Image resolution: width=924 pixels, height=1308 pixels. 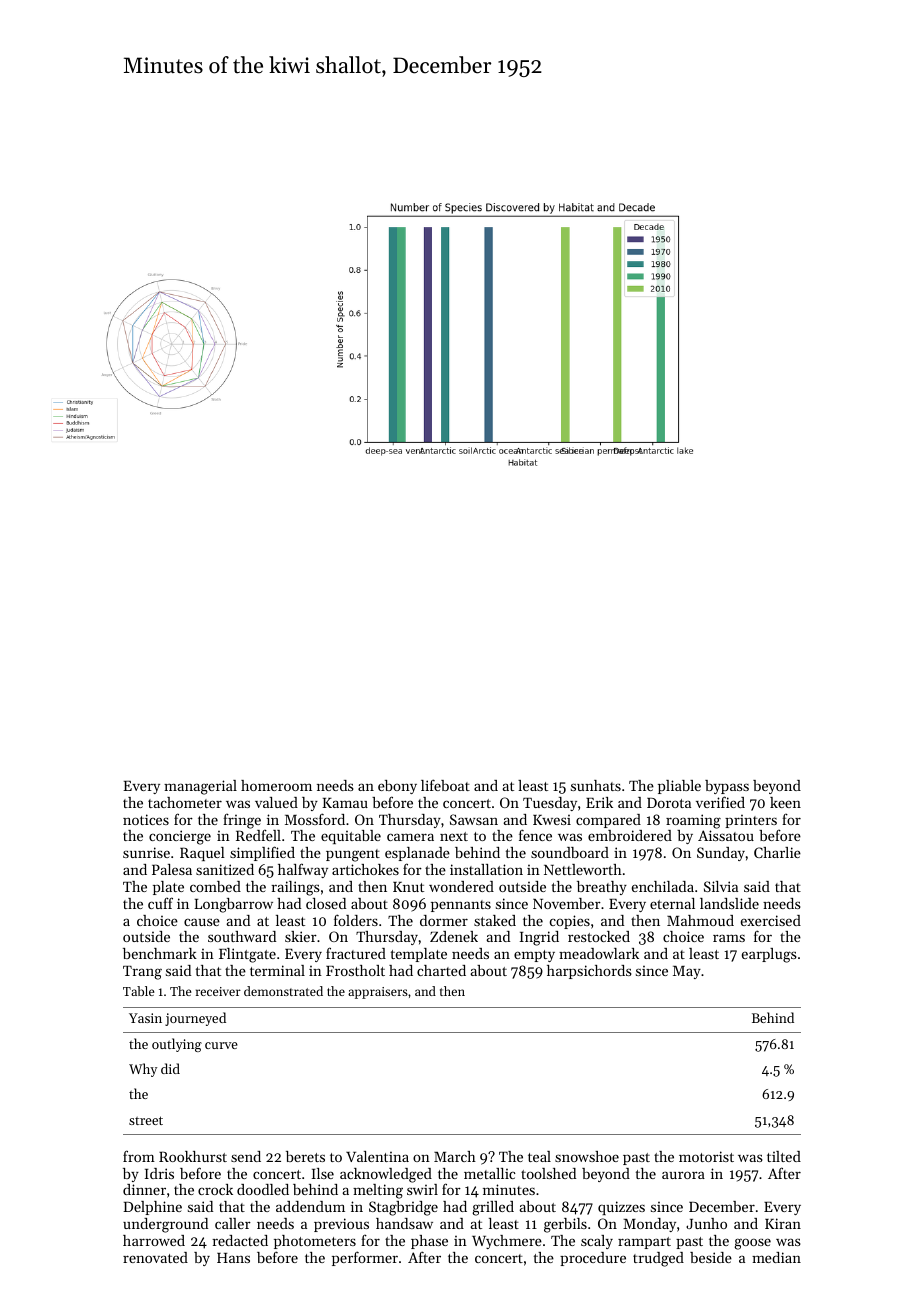 What do you see at coordinates (377, 1156) in the screenshot?
I see `Valentina` at bounding box center [377, 1156].
